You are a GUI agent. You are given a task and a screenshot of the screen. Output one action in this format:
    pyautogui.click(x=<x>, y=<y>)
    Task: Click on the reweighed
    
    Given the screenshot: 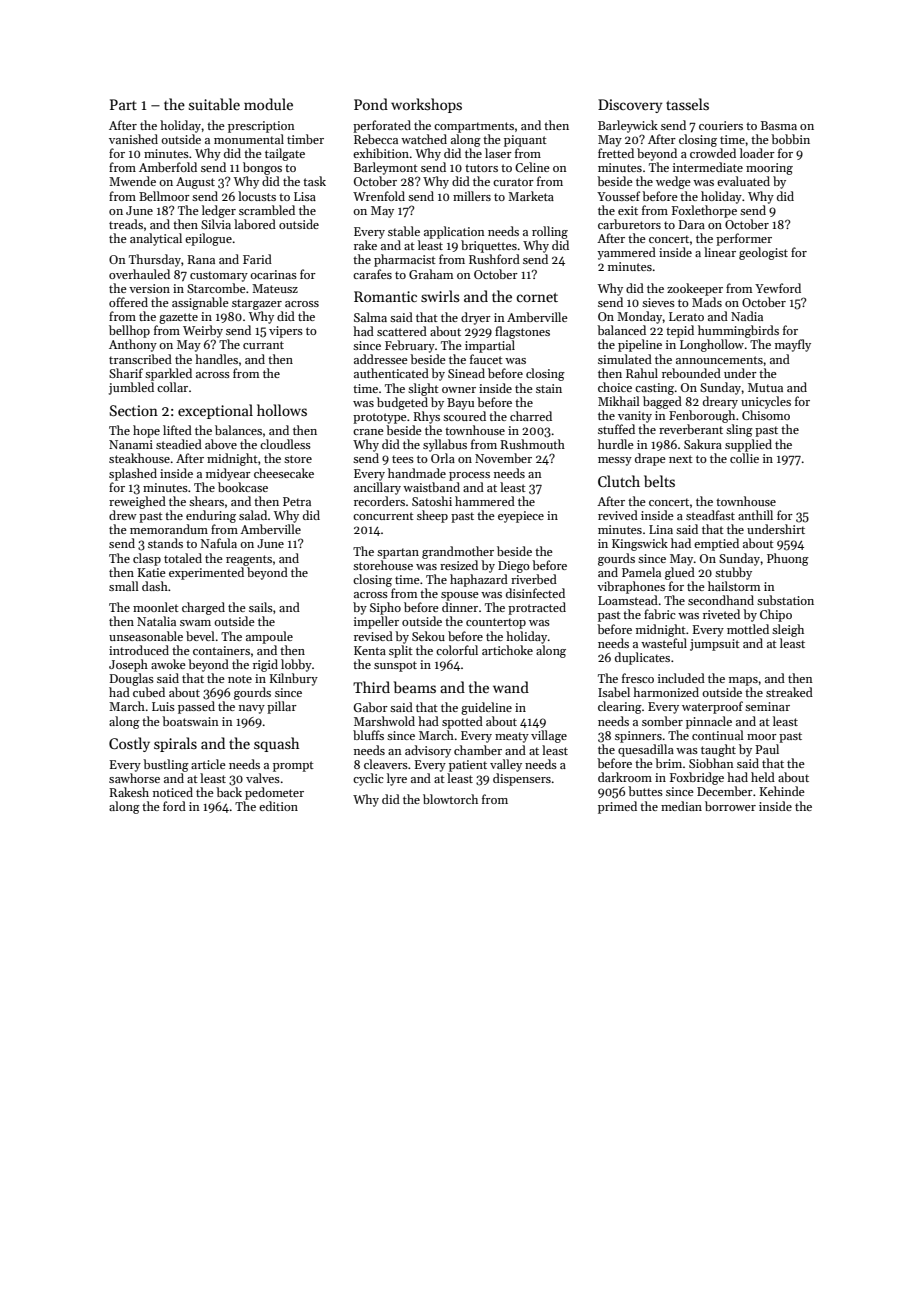 What is the action you would take?
    pyautogui.click(x=137, y=502)
